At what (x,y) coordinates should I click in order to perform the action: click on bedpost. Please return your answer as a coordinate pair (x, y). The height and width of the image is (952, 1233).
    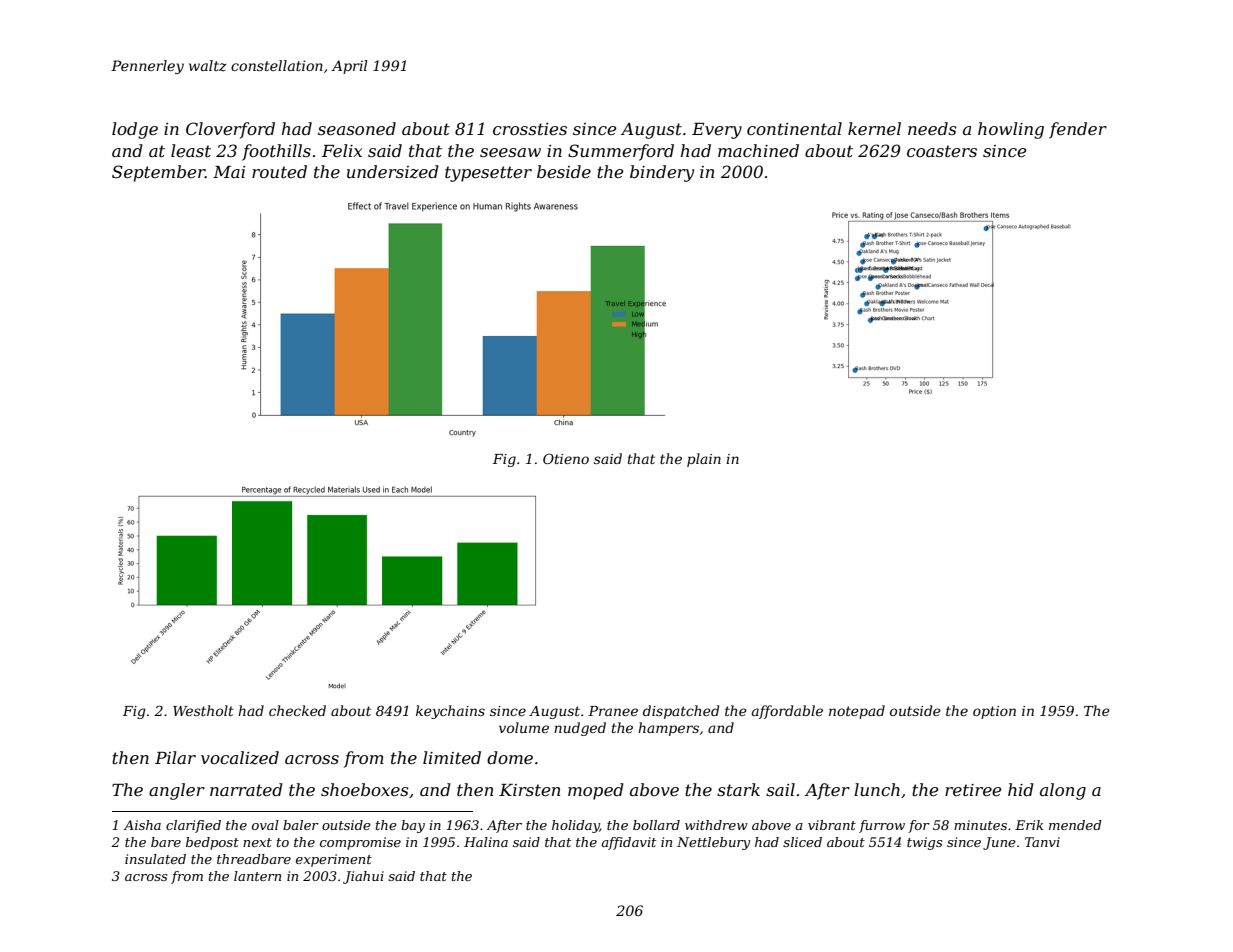
    Looking at the image, I should click on (212, 843).
